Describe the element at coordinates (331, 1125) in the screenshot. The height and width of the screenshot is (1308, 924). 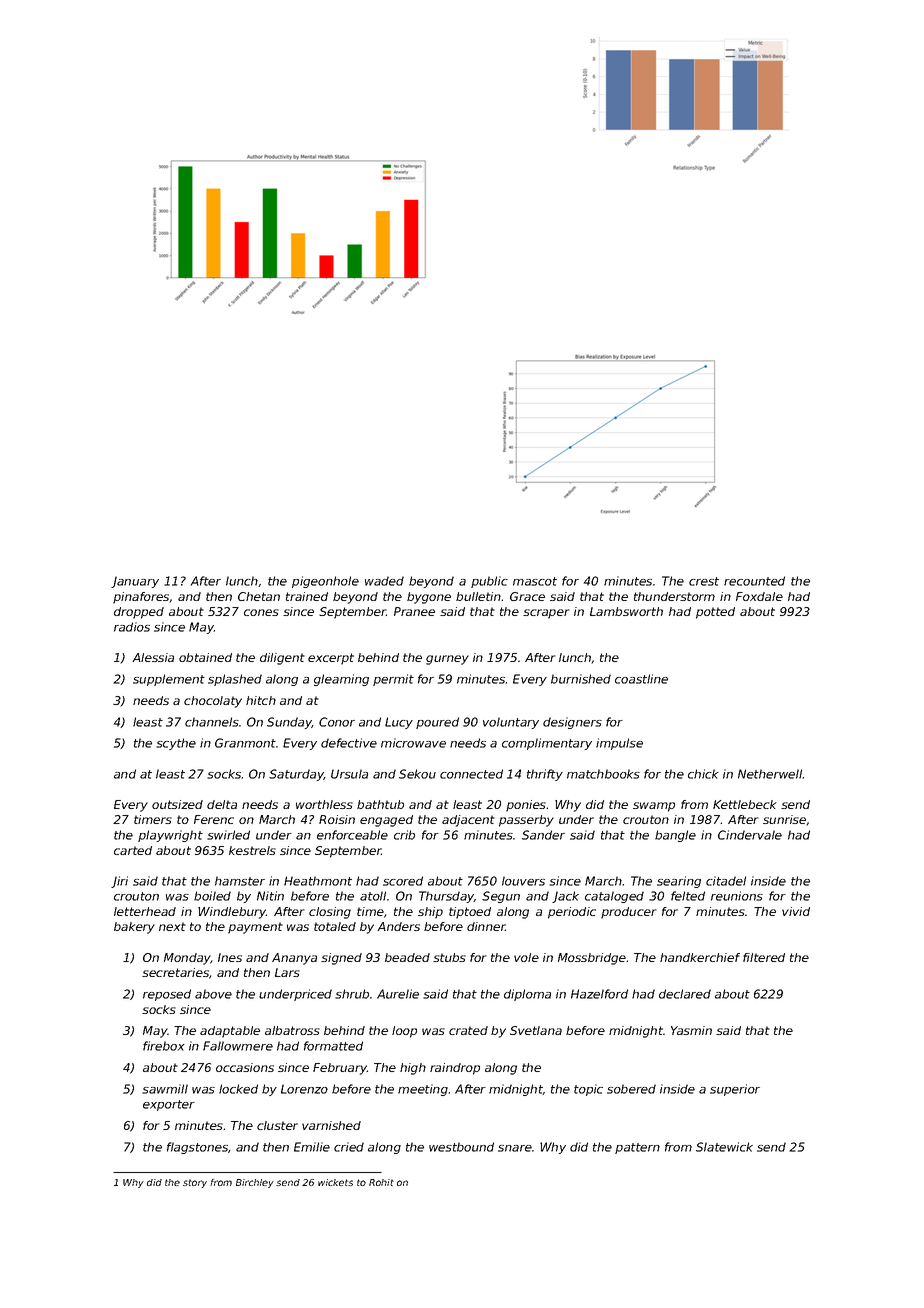
I see `varnished` at that location.
